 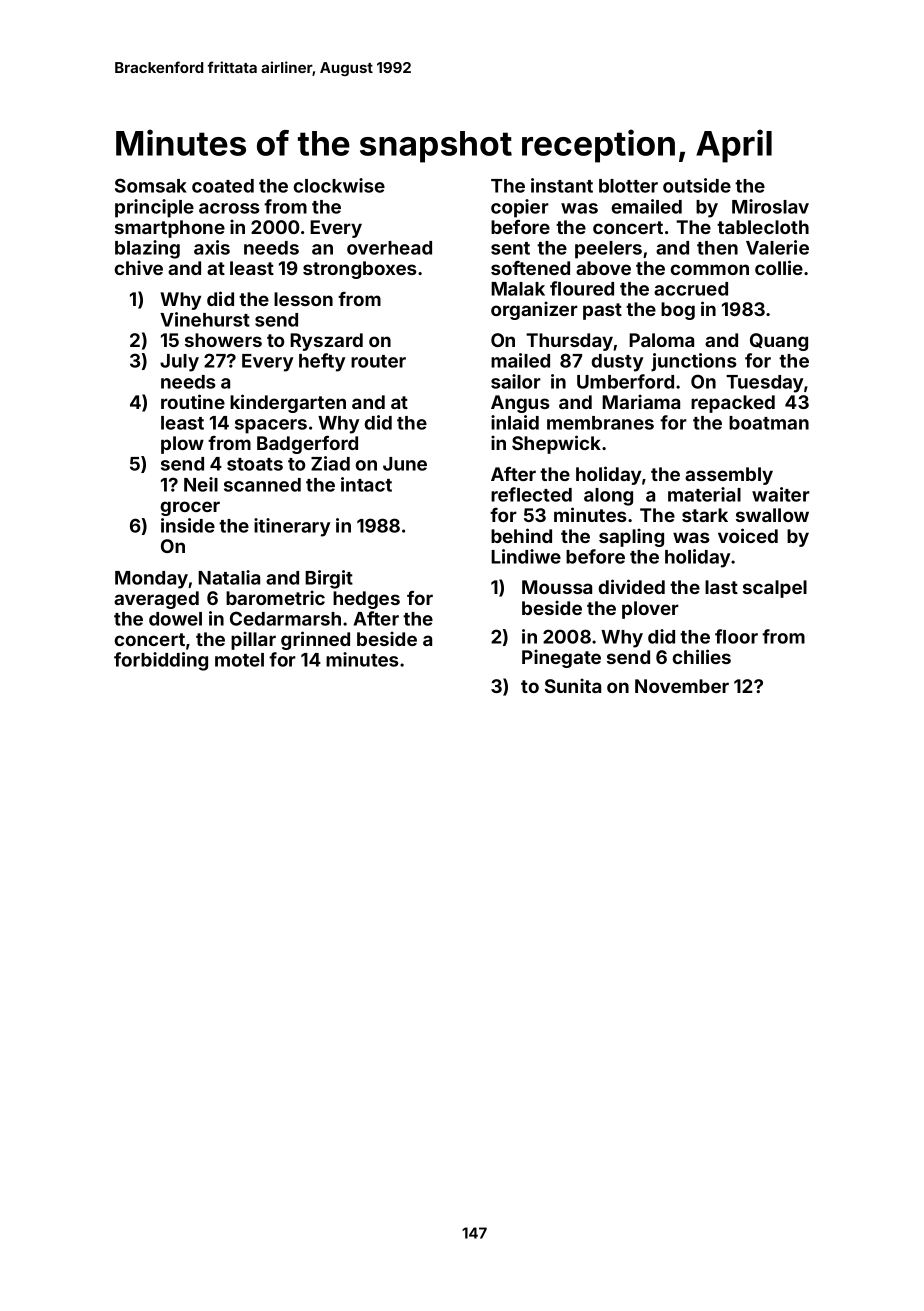 What do you see at coordinates (562, 185) in the screenshot?
I see `instant` at bounding box center [562, 185].
